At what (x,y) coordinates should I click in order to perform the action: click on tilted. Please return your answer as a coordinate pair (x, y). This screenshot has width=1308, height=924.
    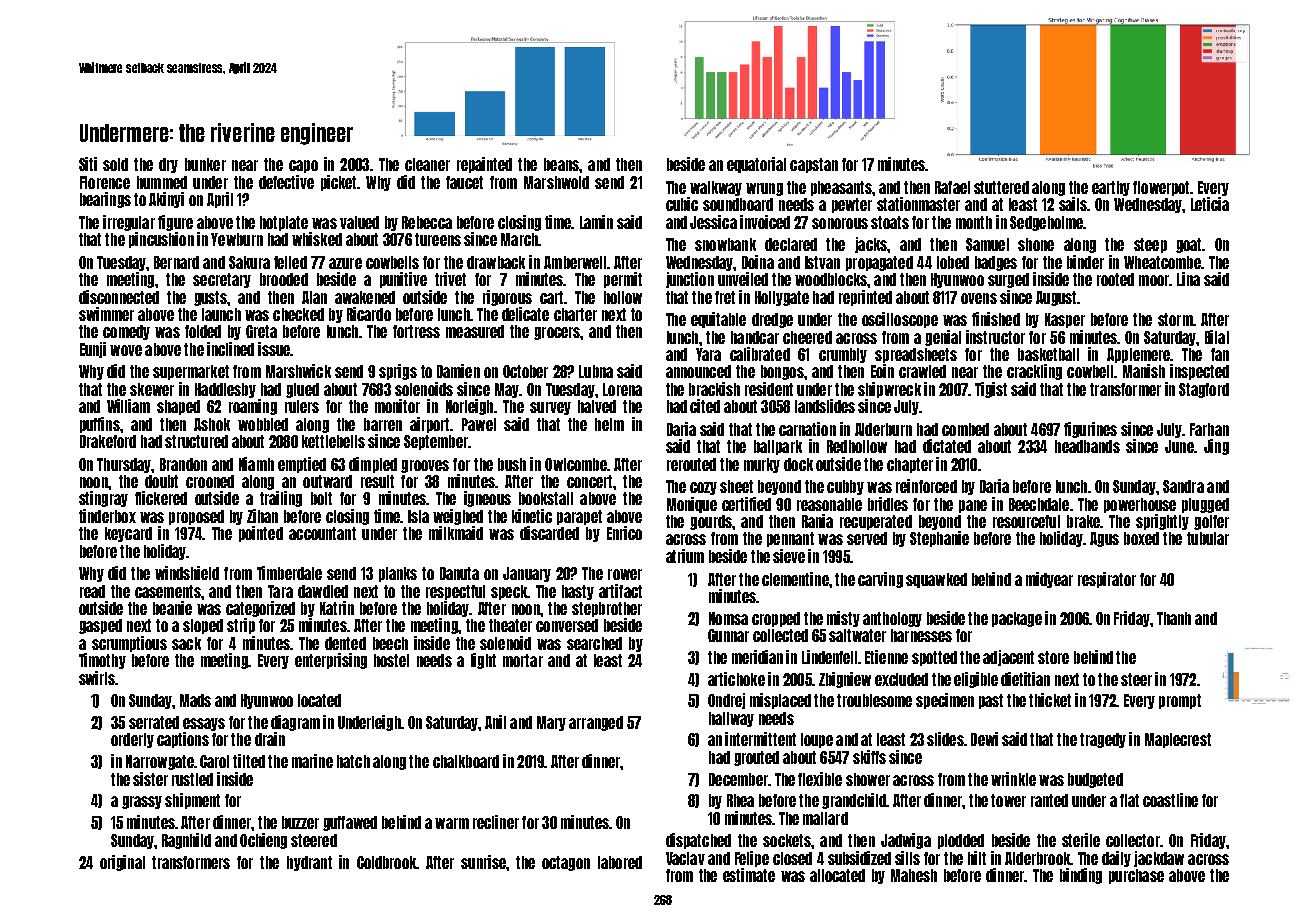
    Looking at the image, I should click on (249, 761).
